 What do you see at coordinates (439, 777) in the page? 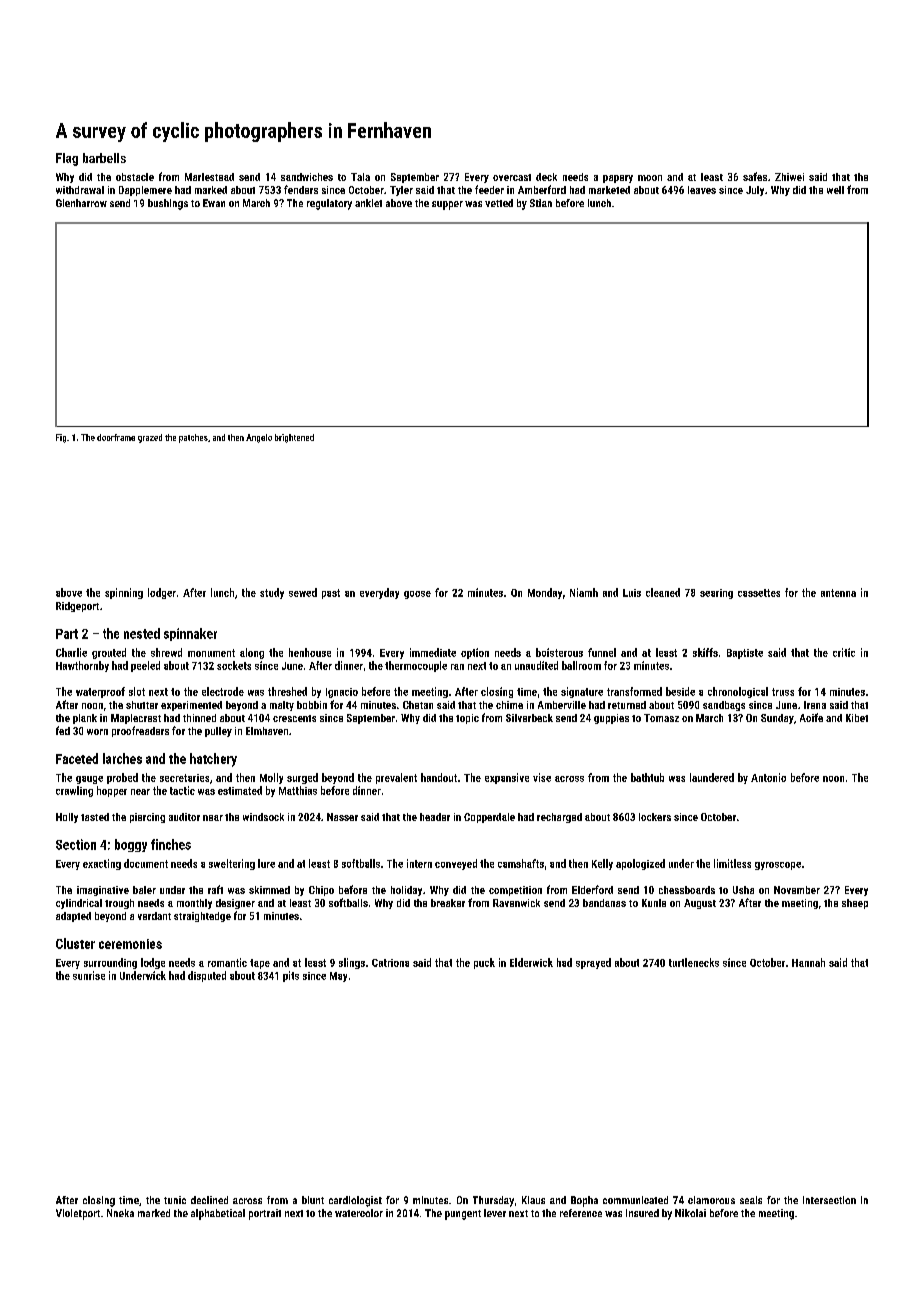
I see `handout` at bounding box center [439, 777].
